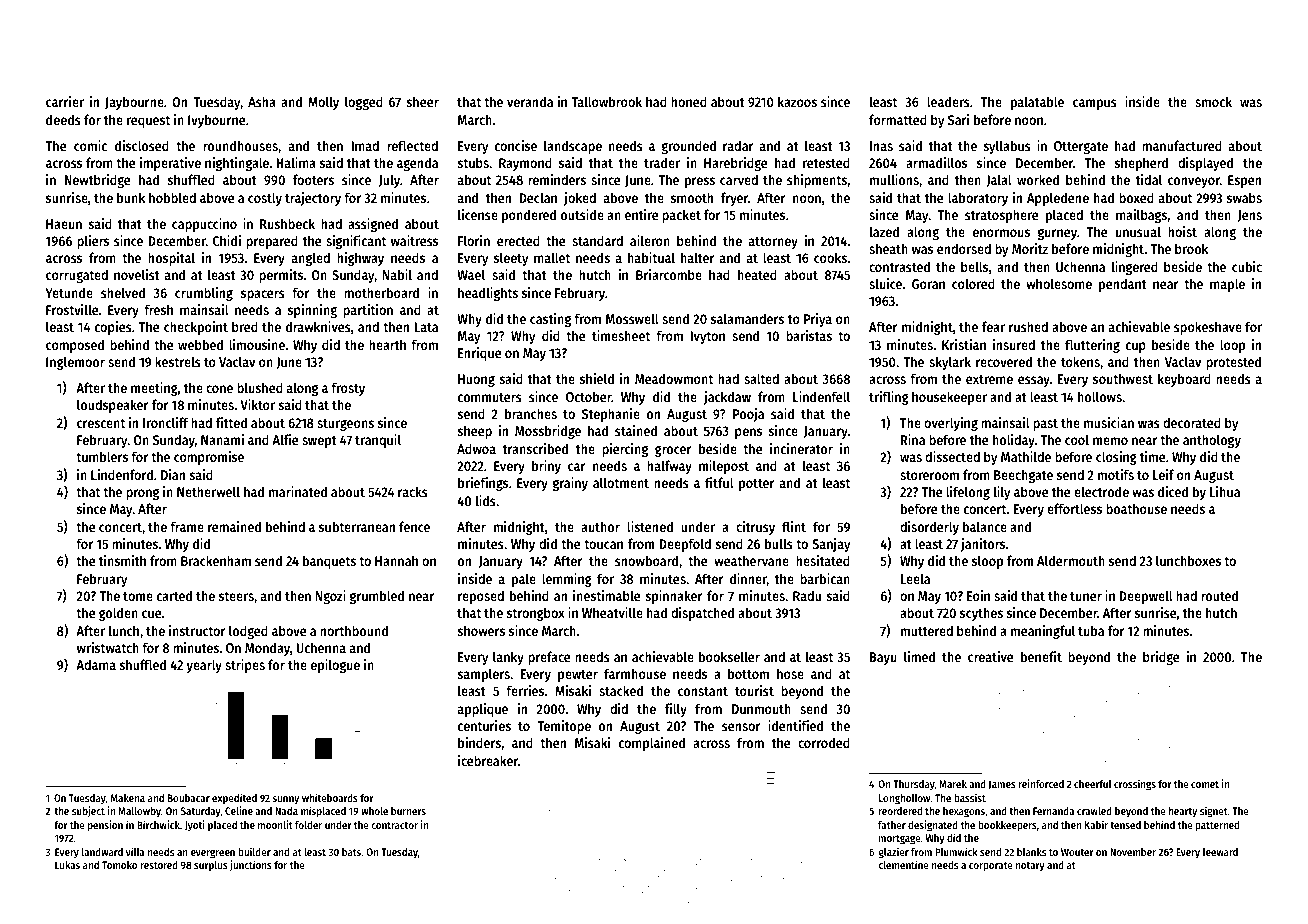  I want to click on Molly, so click(323, 103).
